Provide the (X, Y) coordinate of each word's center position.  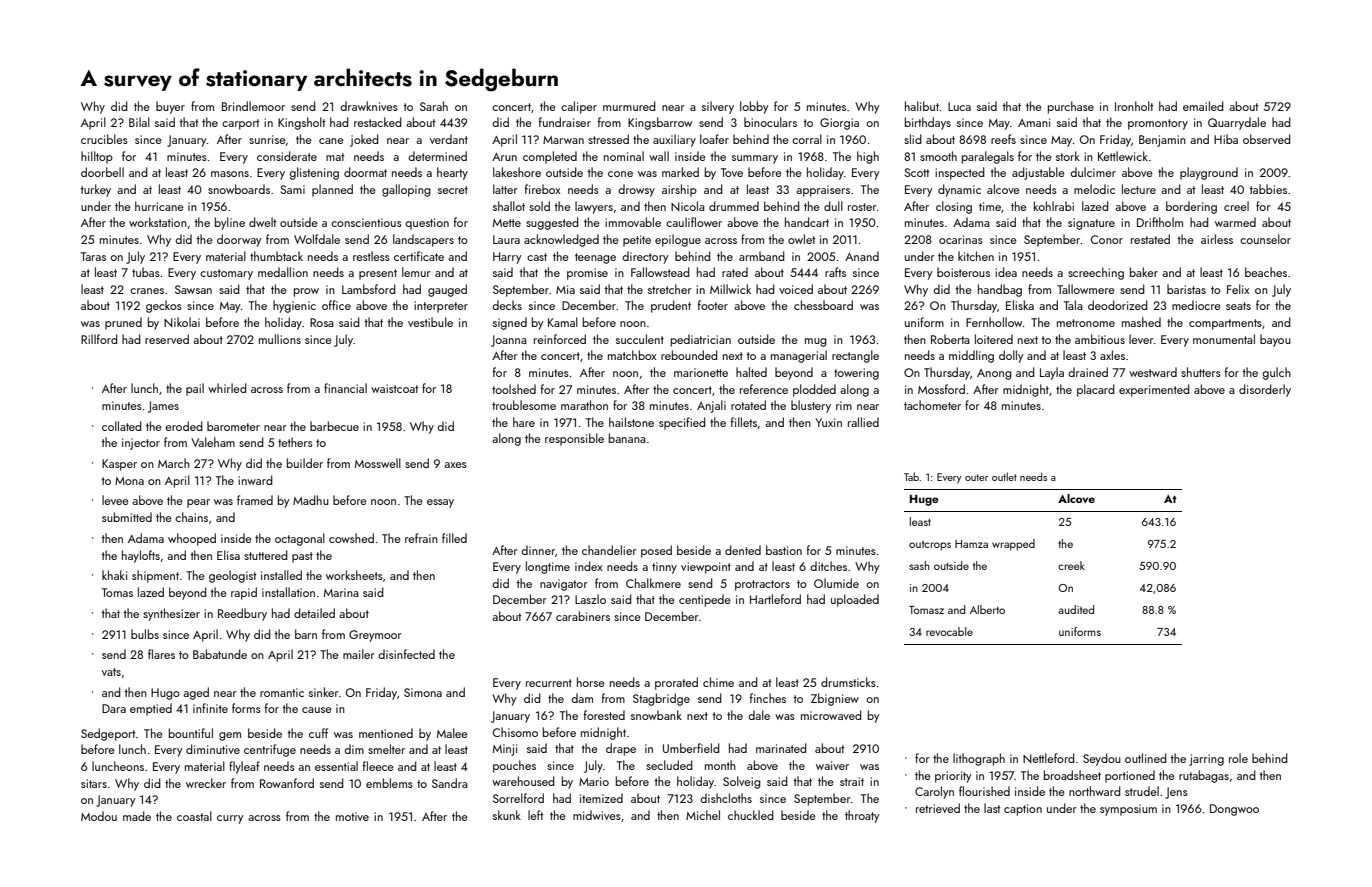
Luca (959, 106)
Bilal (139, 122)
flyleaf (244, 767)
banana (627, 438)
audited (1076, 609)
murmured (629, 106)
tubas (146, 272)
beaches (1266, 272)
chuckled (751, 815)
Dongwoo (1234, 810)
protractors (762, 585)
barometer (233, 426)
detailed (314, 613)
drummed (734, 206)
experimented (1154, 390)
